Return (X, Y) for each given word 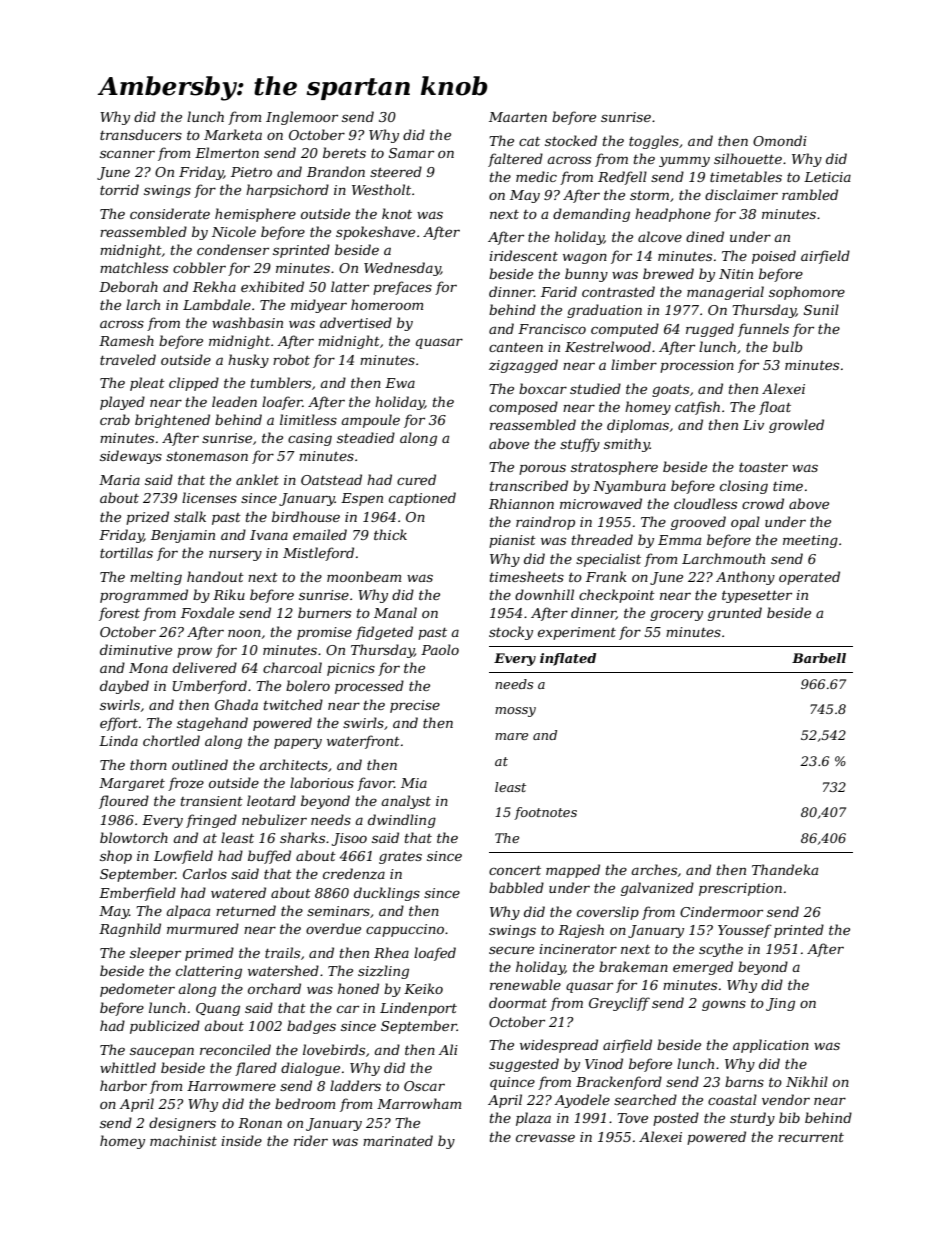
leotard (271, 800)
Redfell (622, 178)
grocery (676, 615)
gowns (724, 1005)
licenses (209, 497)
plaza (533, 1119)
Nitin (736, 274)
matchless (134, 267)
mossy (515, 712)
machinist (183, 1140)
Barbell (819, 658)
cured (416, 479)
